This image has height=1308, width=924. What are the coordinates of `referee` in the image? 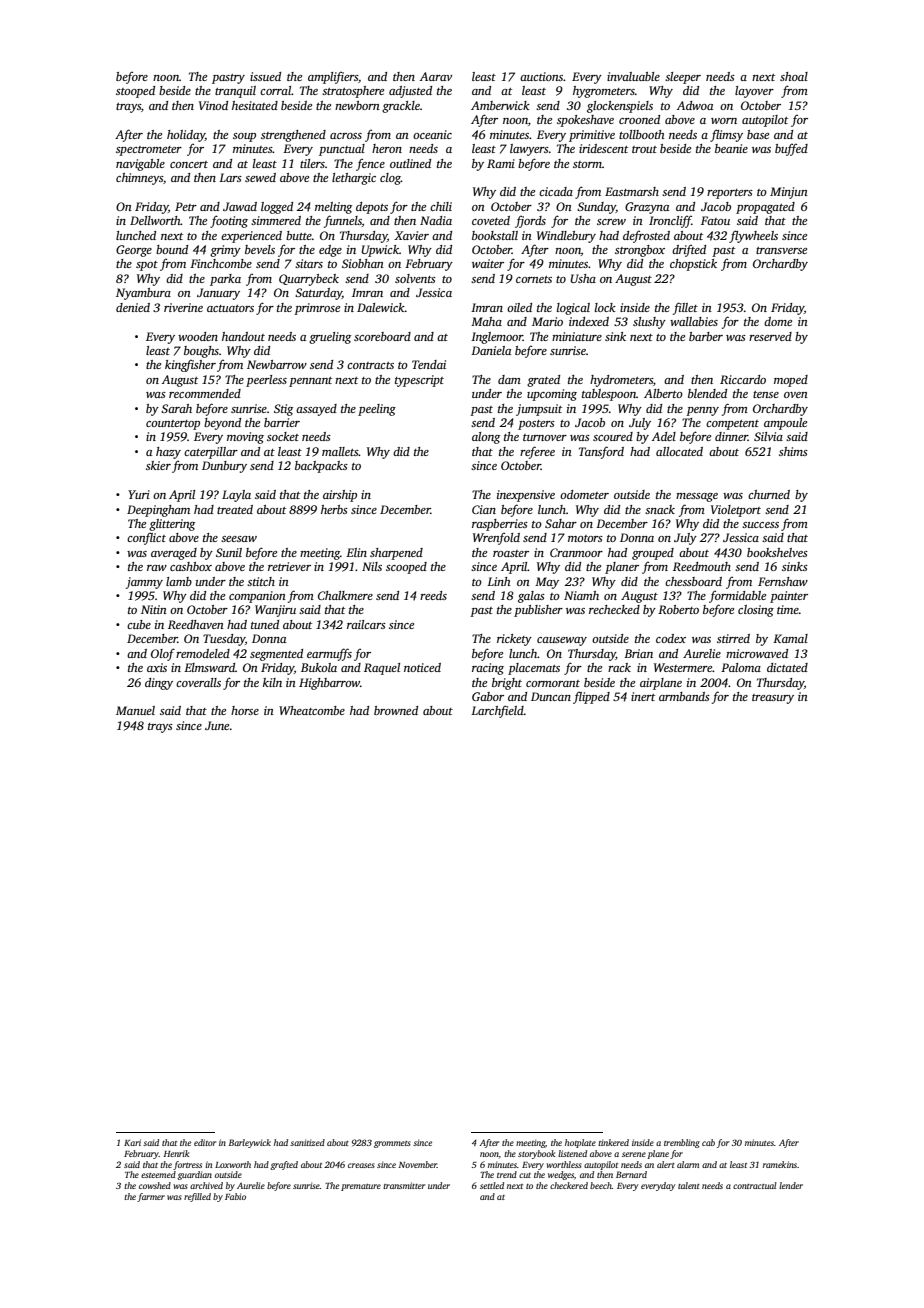 It's located at (537, 452).
